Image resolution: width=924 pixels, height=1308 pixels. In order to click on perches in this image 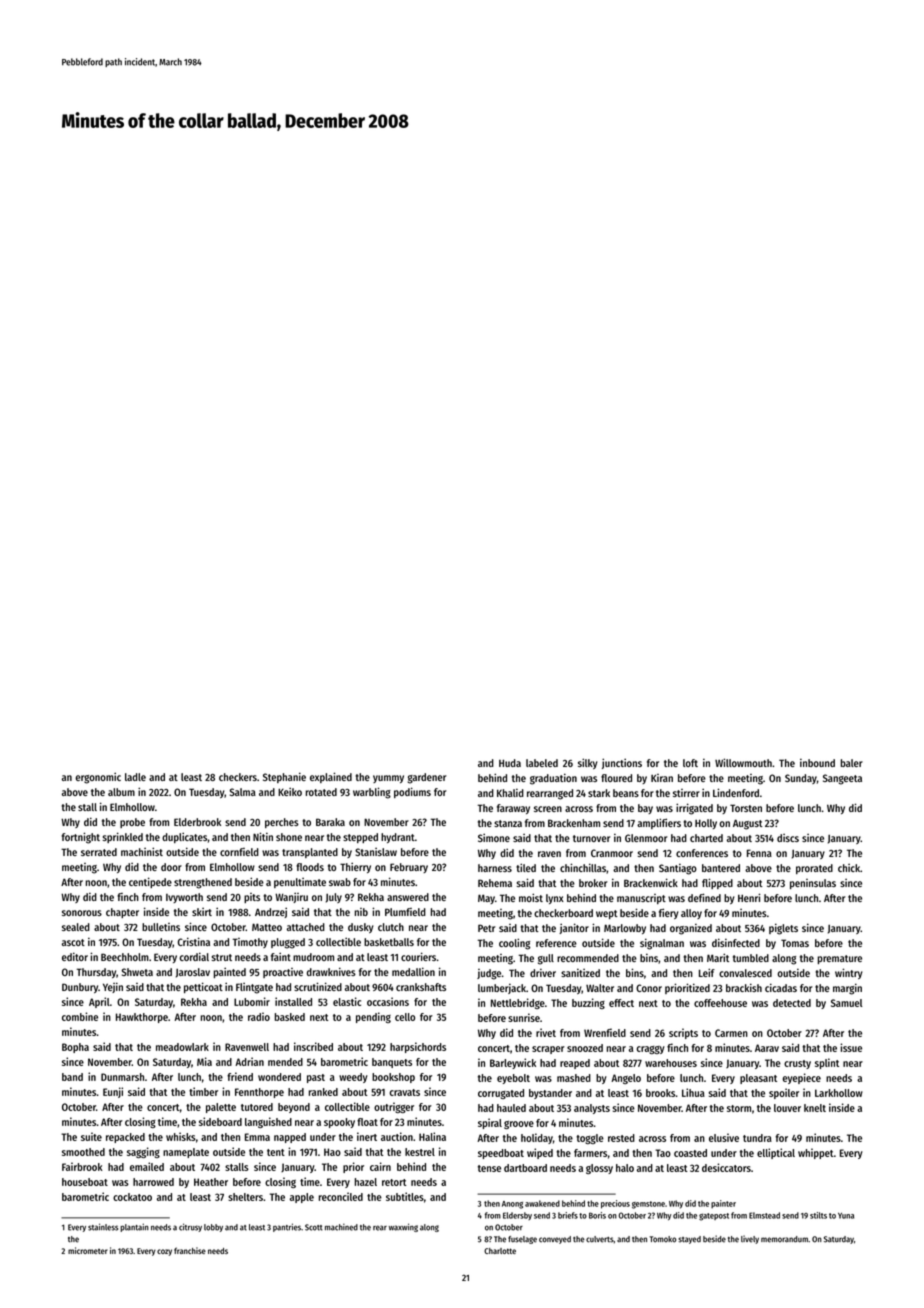, I will do `click(282, 823)`.
